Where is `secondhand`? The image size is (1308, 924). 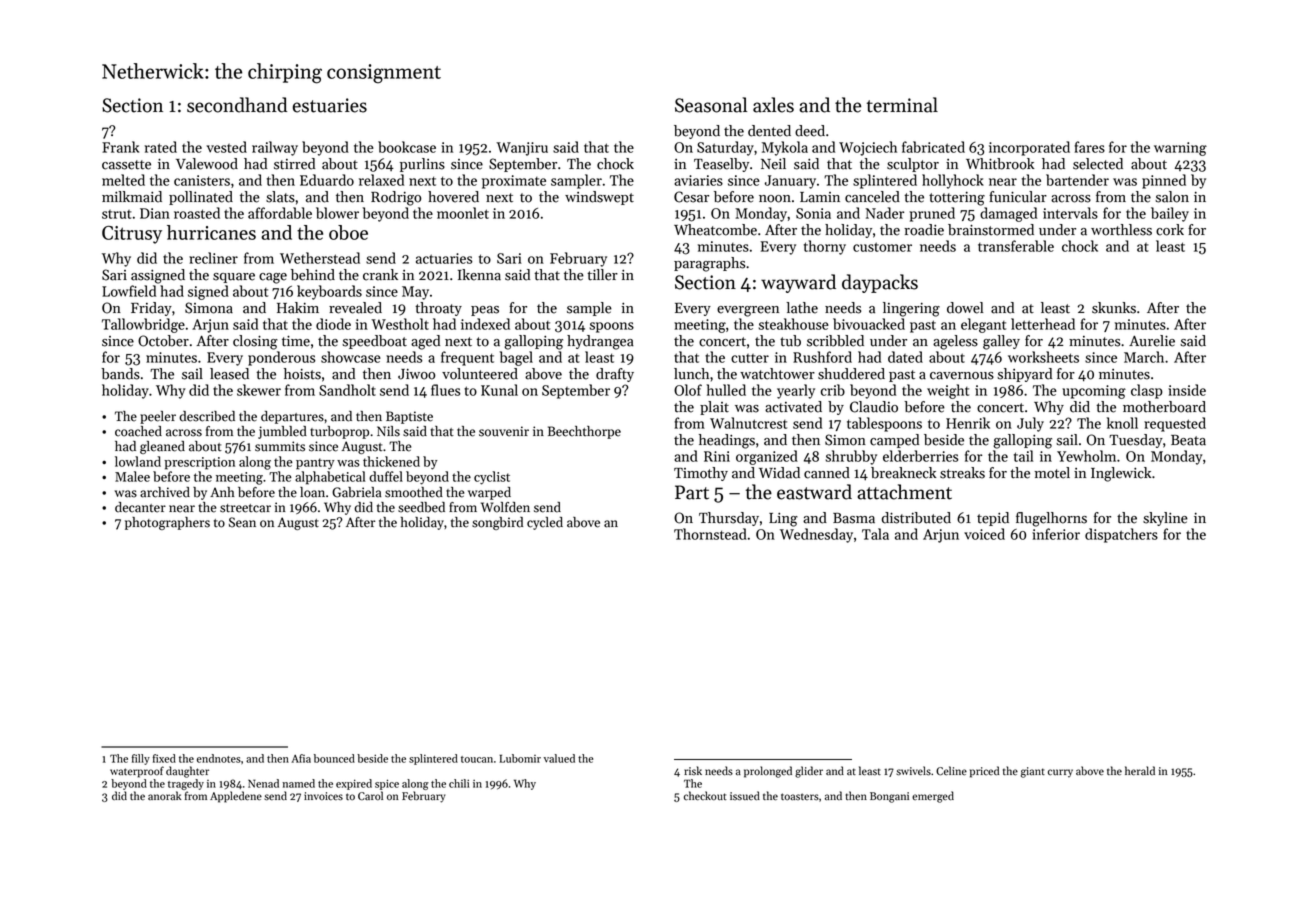 secondhand is located at coordinates (237, 105).
